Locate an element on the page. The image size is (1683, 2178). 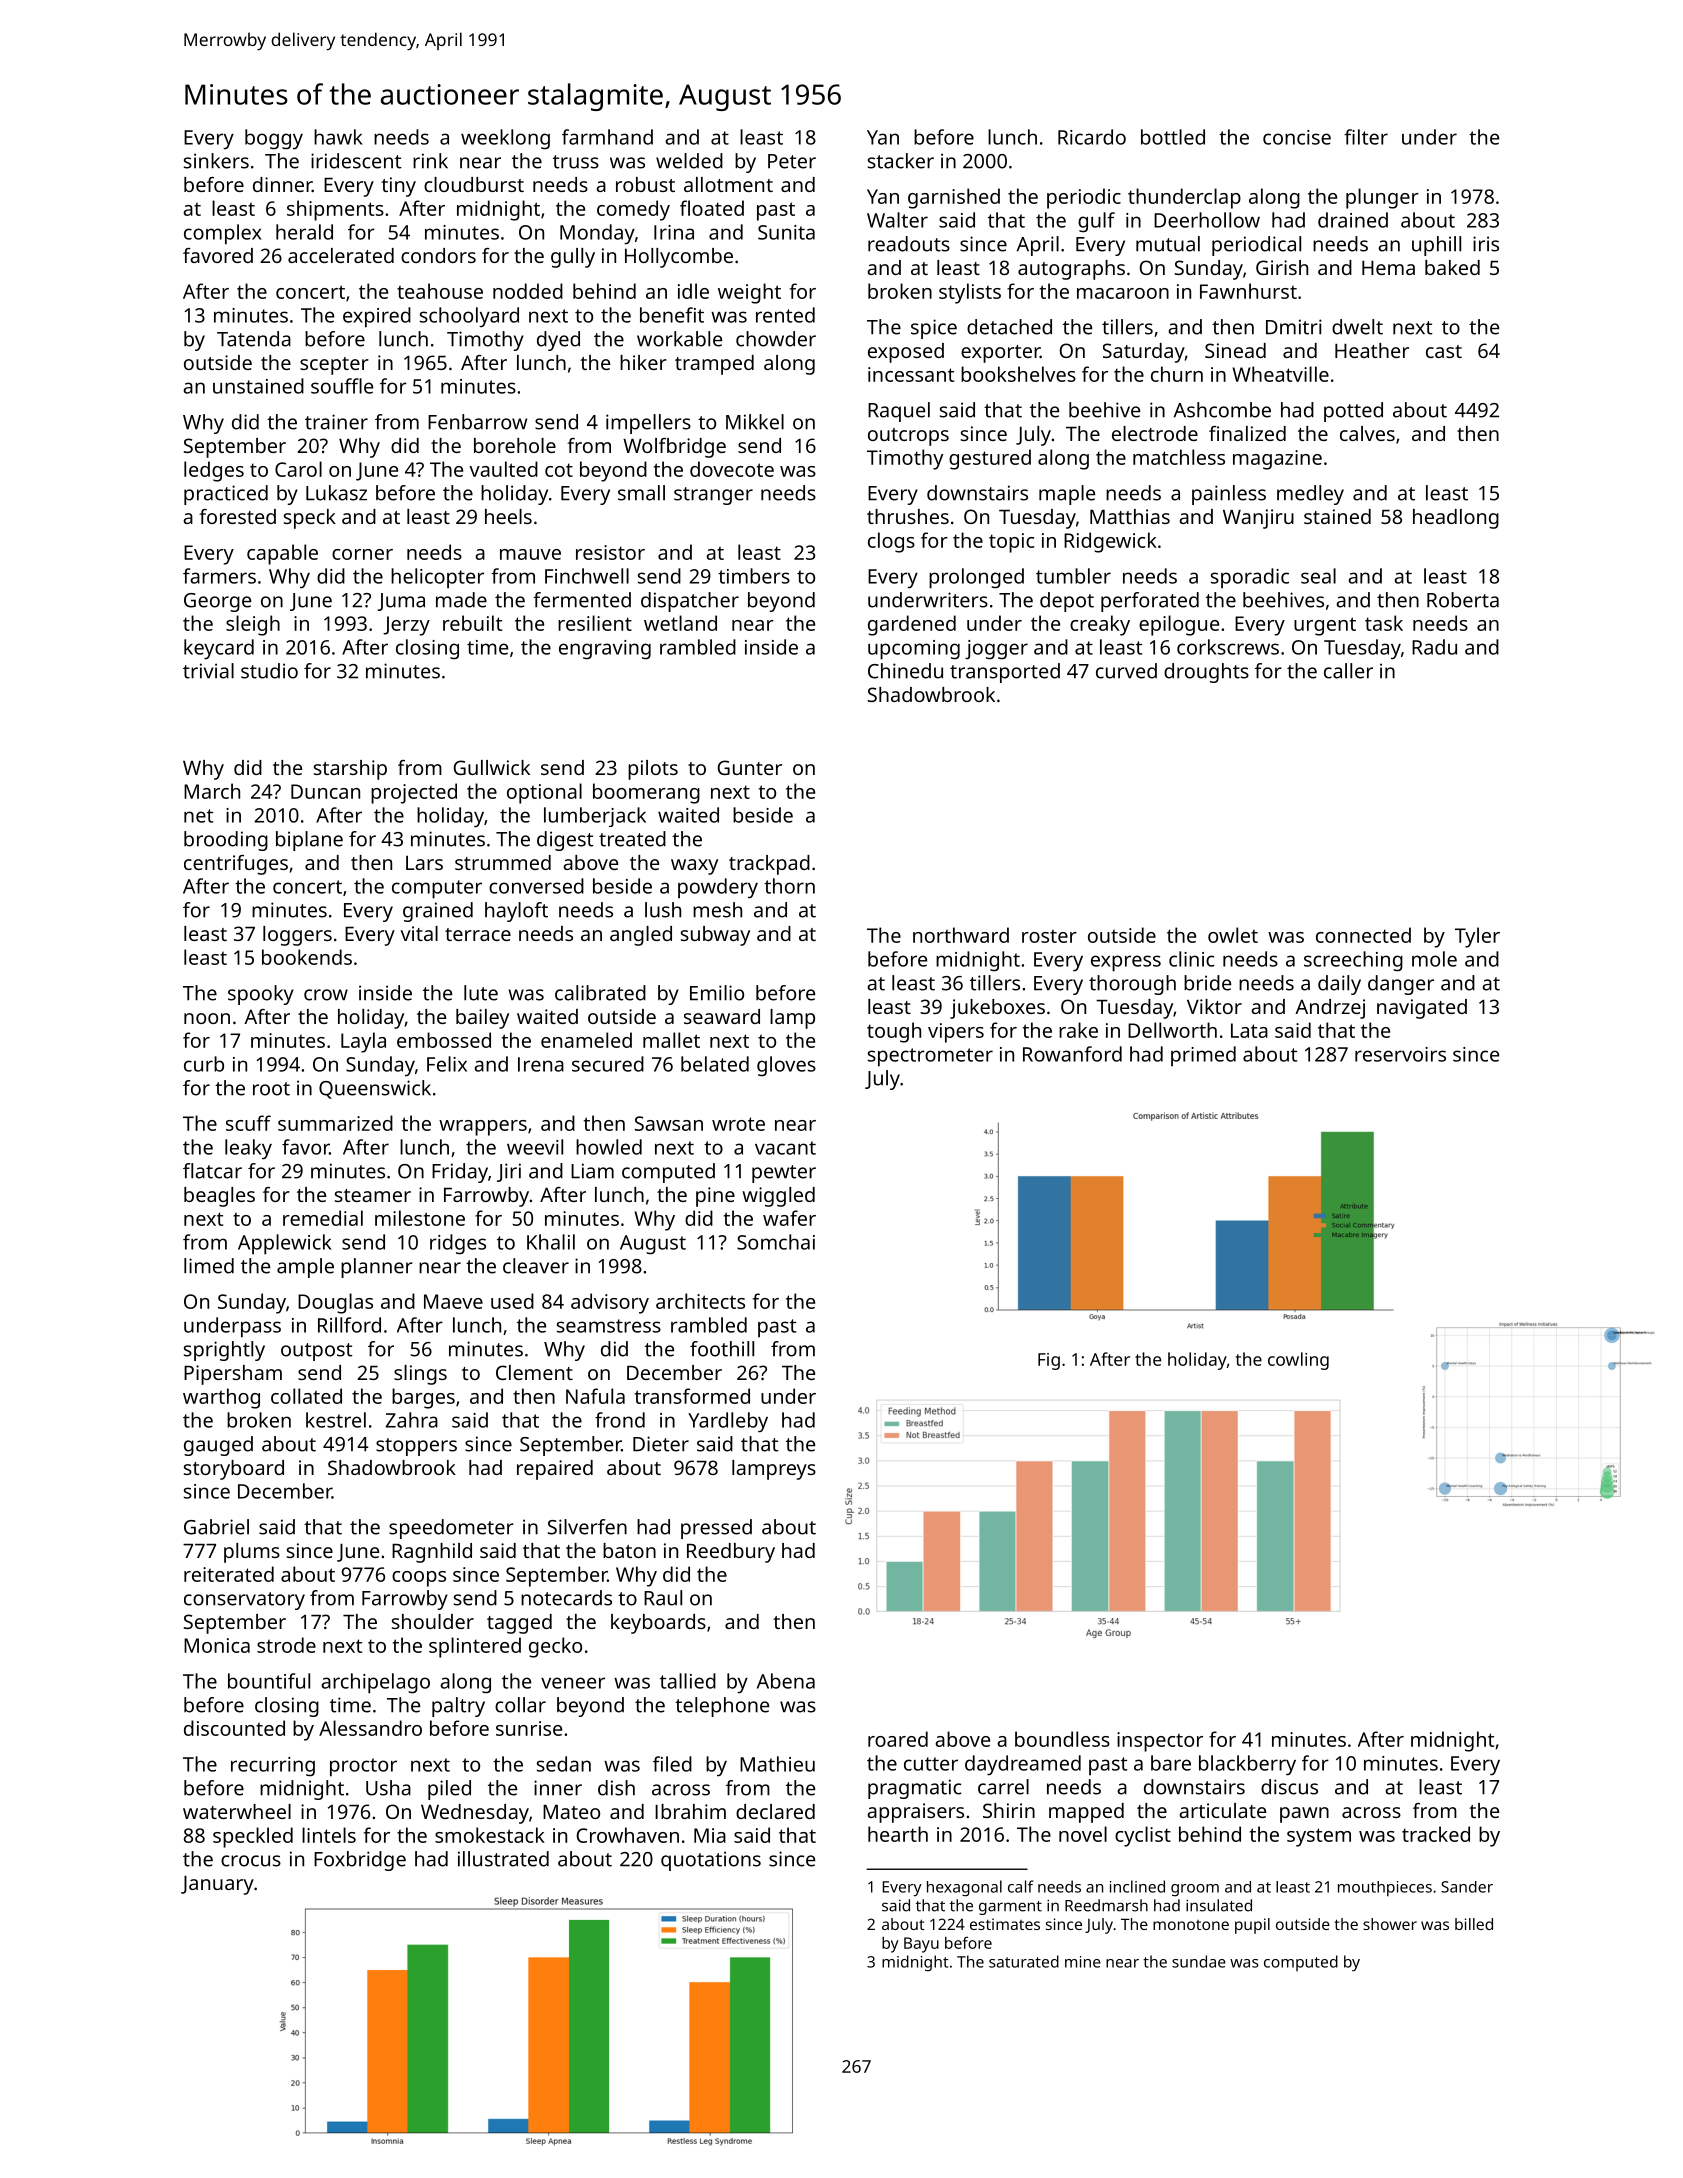
Sander is located at coordinates (1467, 1887).
